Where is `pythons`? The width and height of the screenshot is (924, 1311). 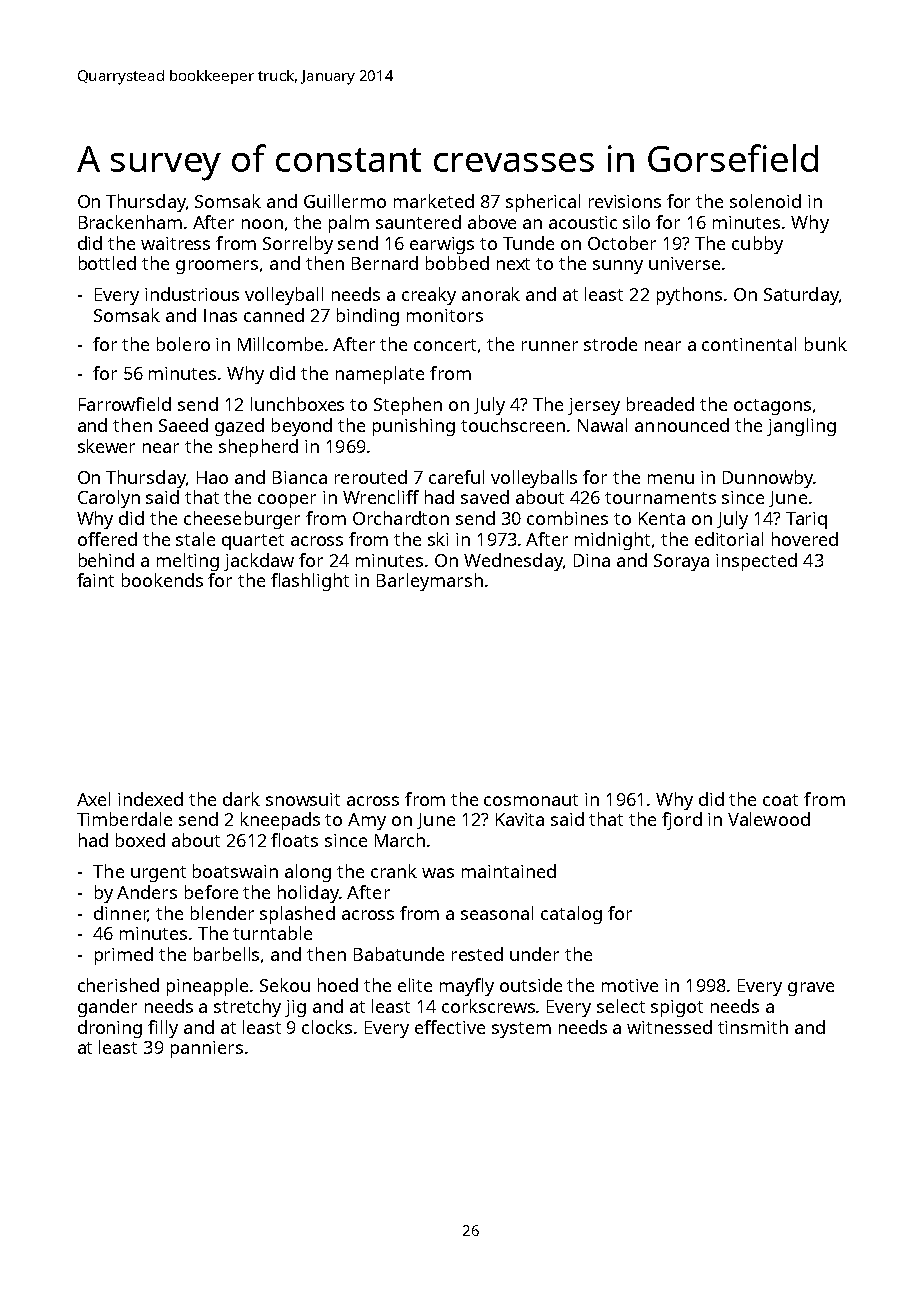
pythons is located at coordinates (689, 296).
